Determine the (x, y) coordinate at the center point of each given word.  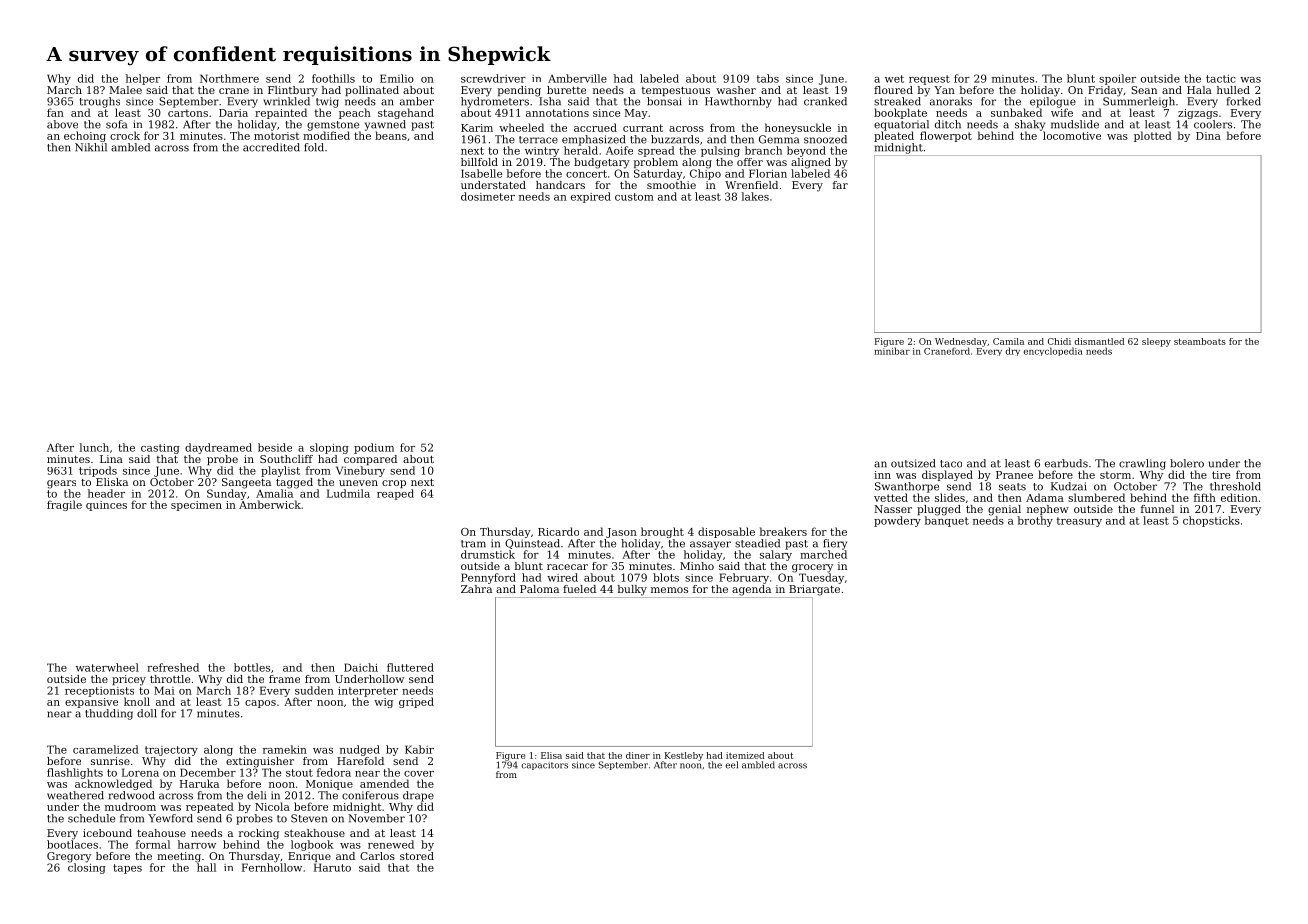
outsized (913, 463)
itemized (745, 755)
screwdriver (493, 78)
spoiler (1117, 79)
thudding (109, 714)
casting (160, 449)
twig (327, 102)
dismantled (1099, 341)
